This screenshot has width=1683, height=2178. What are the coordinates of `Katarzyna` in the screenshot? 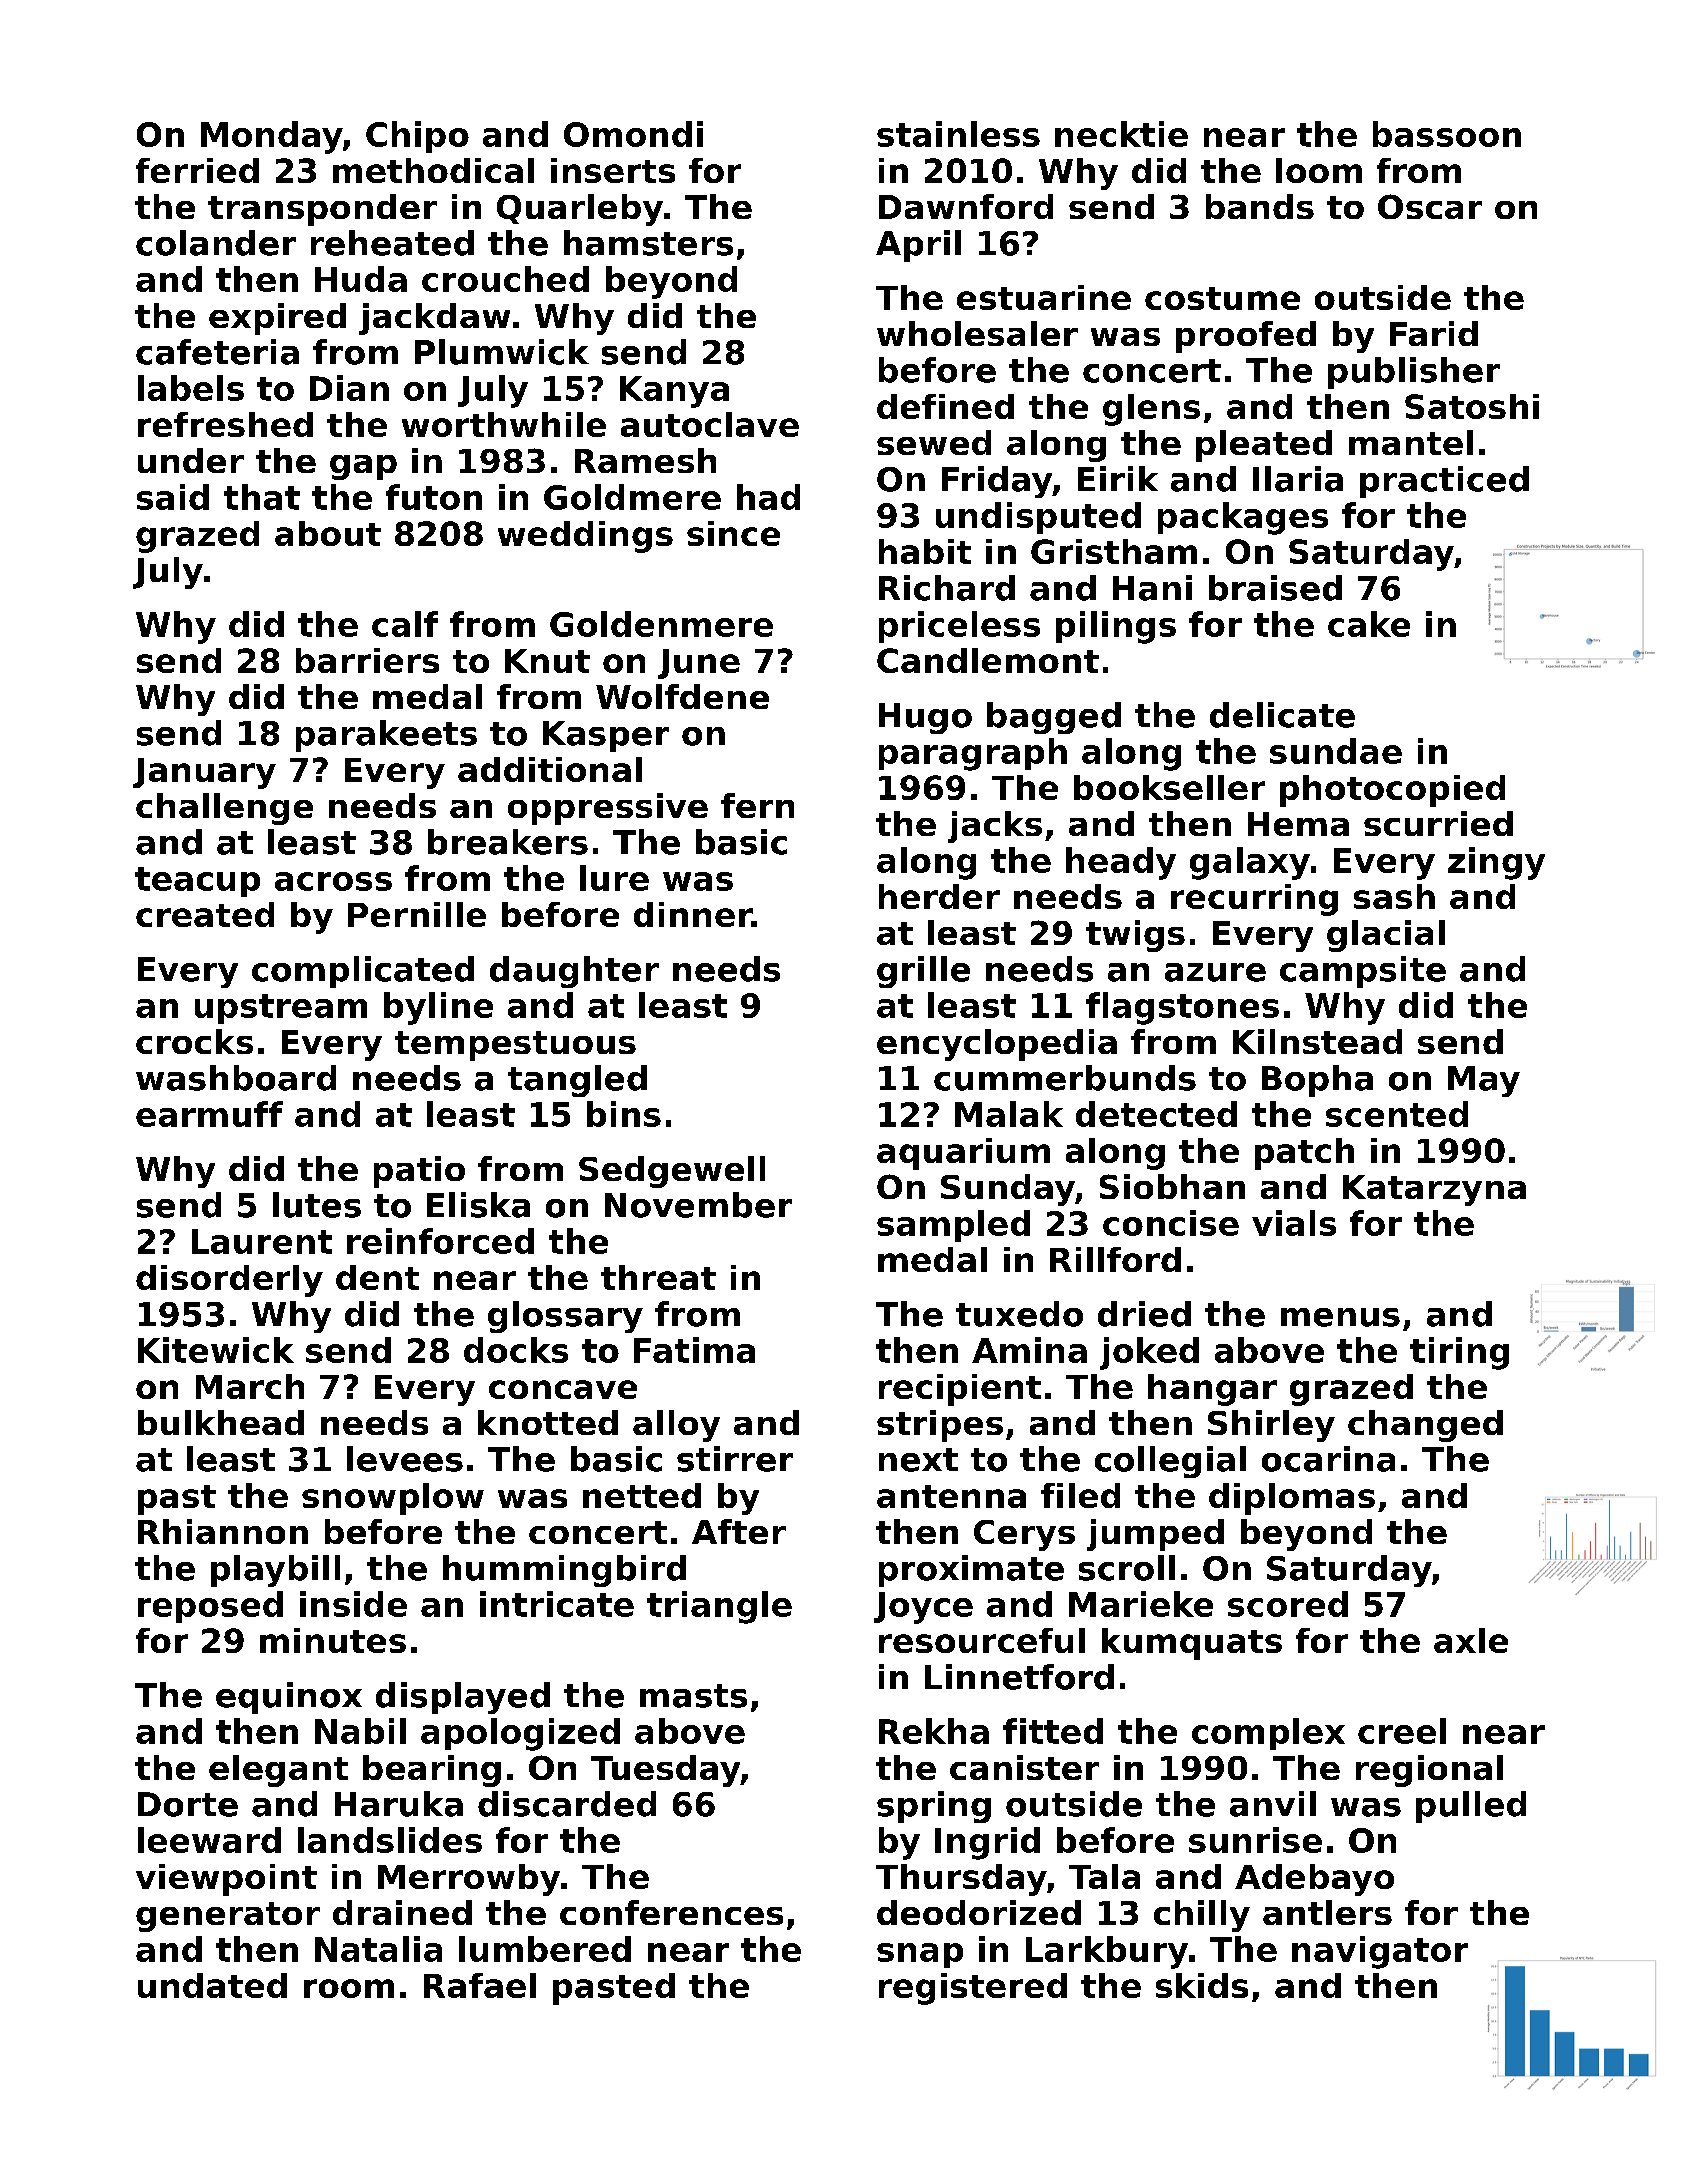 It's located at (1434, 1190).
